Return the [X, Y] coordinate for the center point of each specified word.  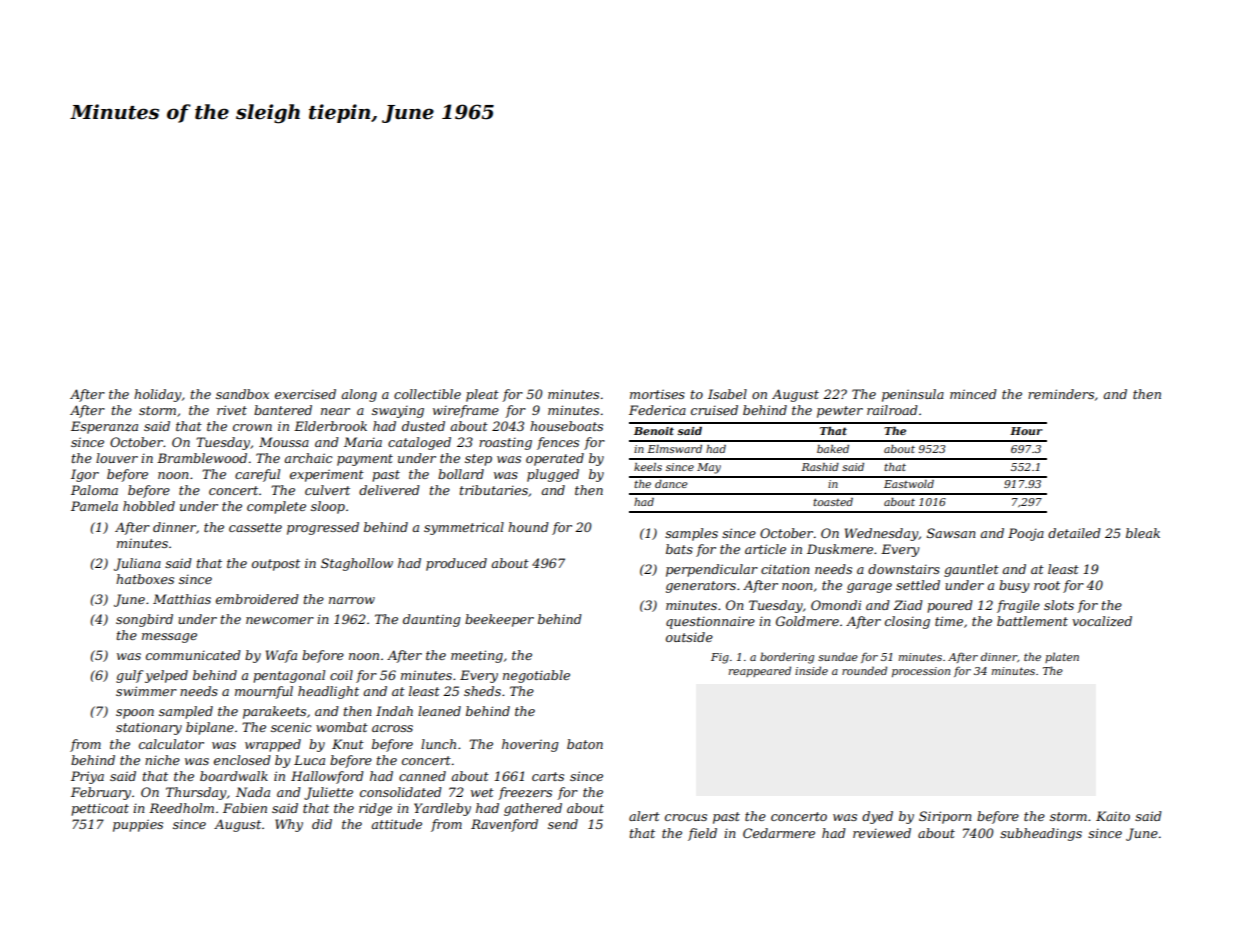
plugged [553, 475]
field [702, 834]
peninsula [913, 395]
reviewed [882, 833]
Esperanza [104, 427]
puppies [138, 825]
